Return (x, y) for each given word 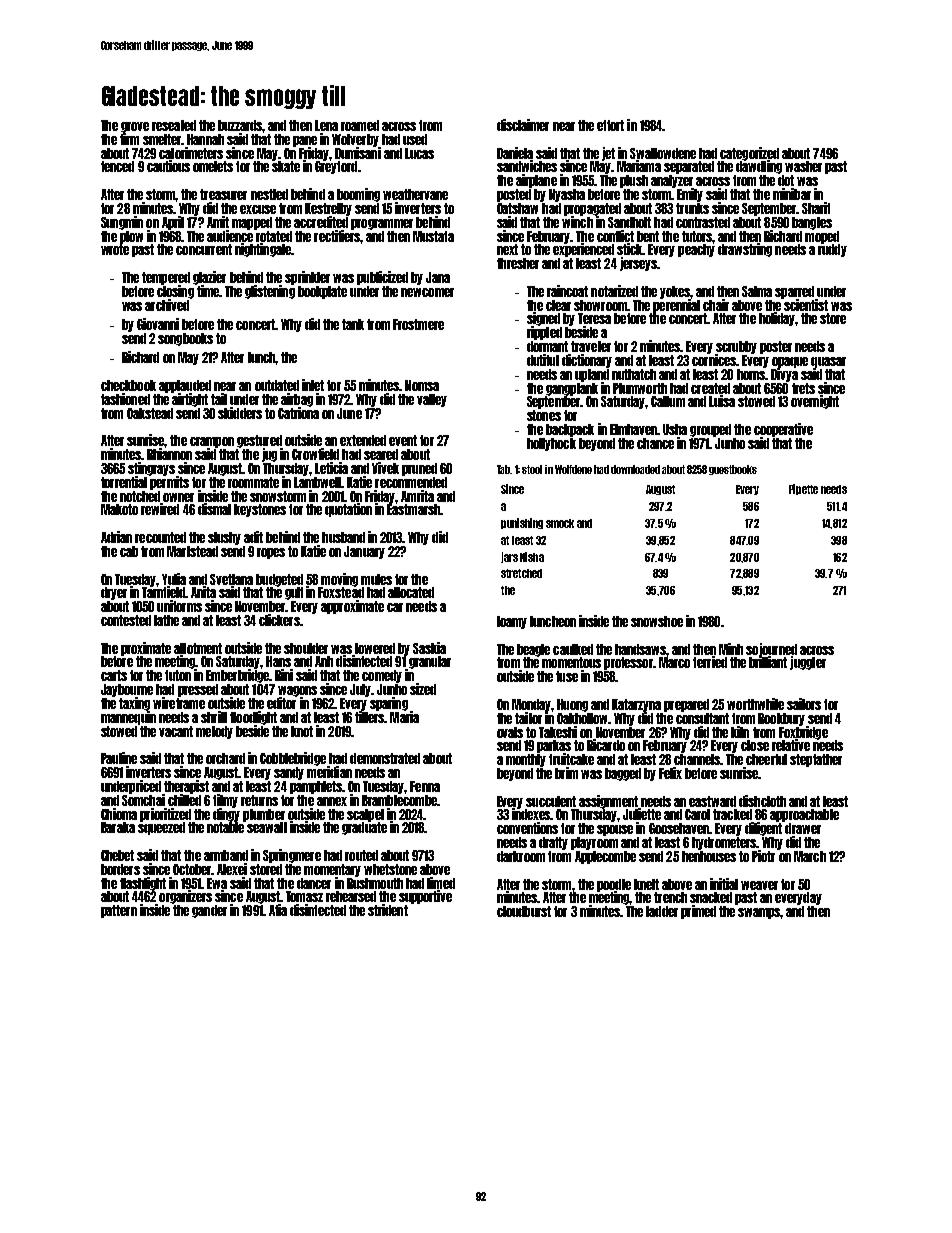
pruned (419, 469)
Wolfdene (573, 469)
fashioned (125, 399)
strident (388, 910)
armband (226, 855)
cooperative (783, 430)
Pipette (803, 489)
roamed (360, 125)
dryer (114, 593)
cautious (168, 166)
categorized (749, 154)
